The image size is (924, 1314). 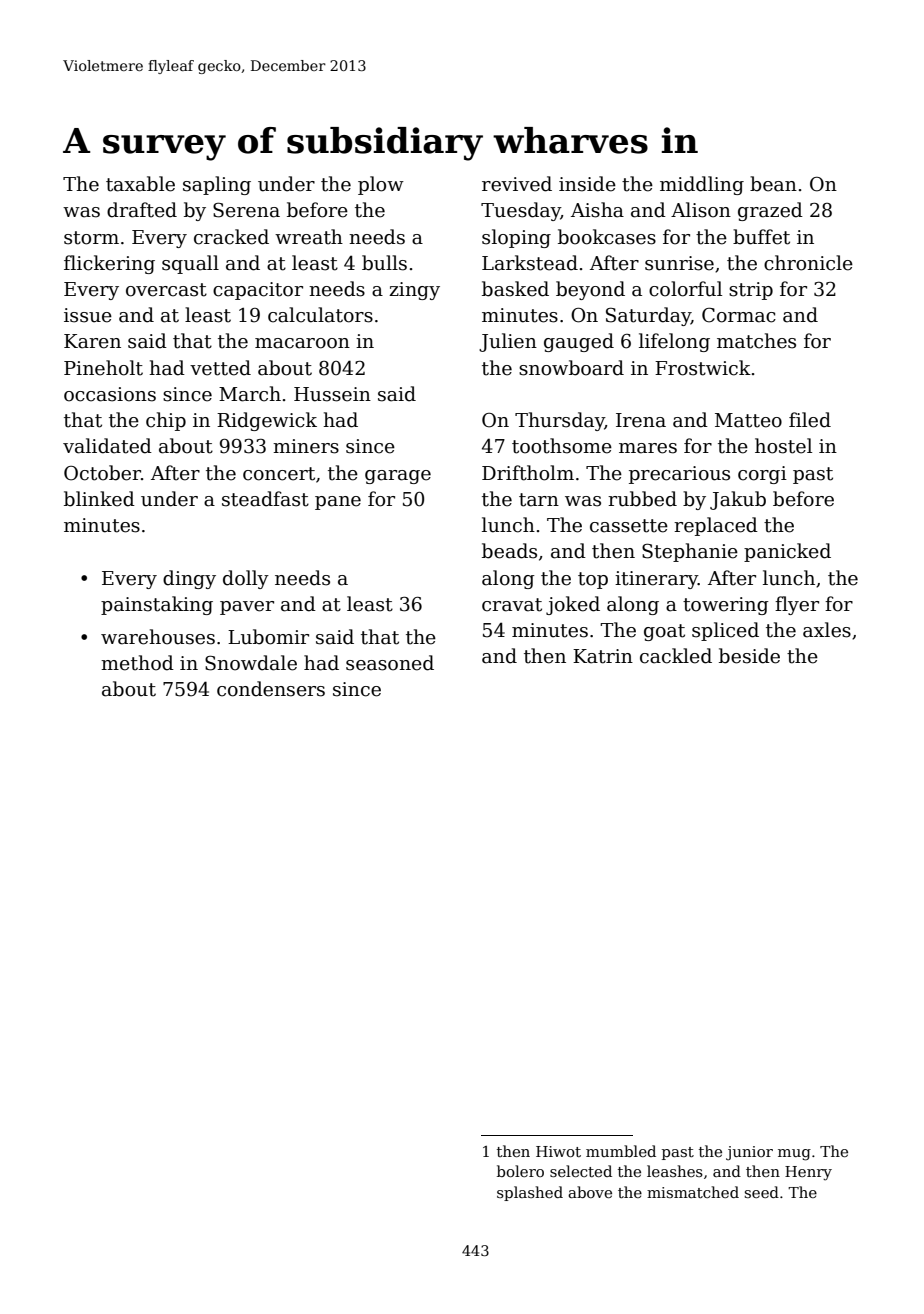 I want to click on drafted, so click(x=142, y=210).
